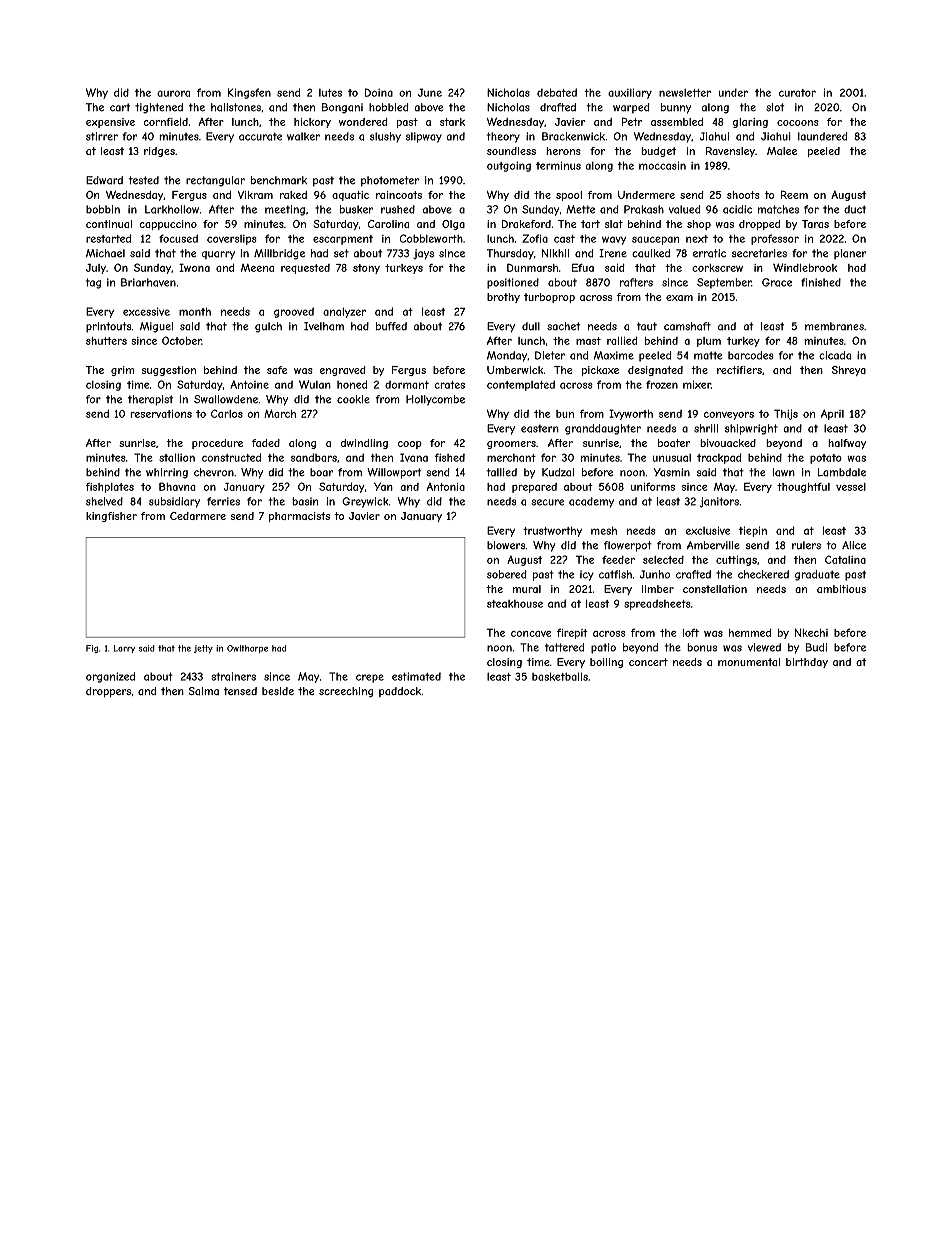 The image size is (952, 1233). What do you see at coordinates (450, 385) in the screenshot?
I see `crates` at bounding box center [450, 385].
